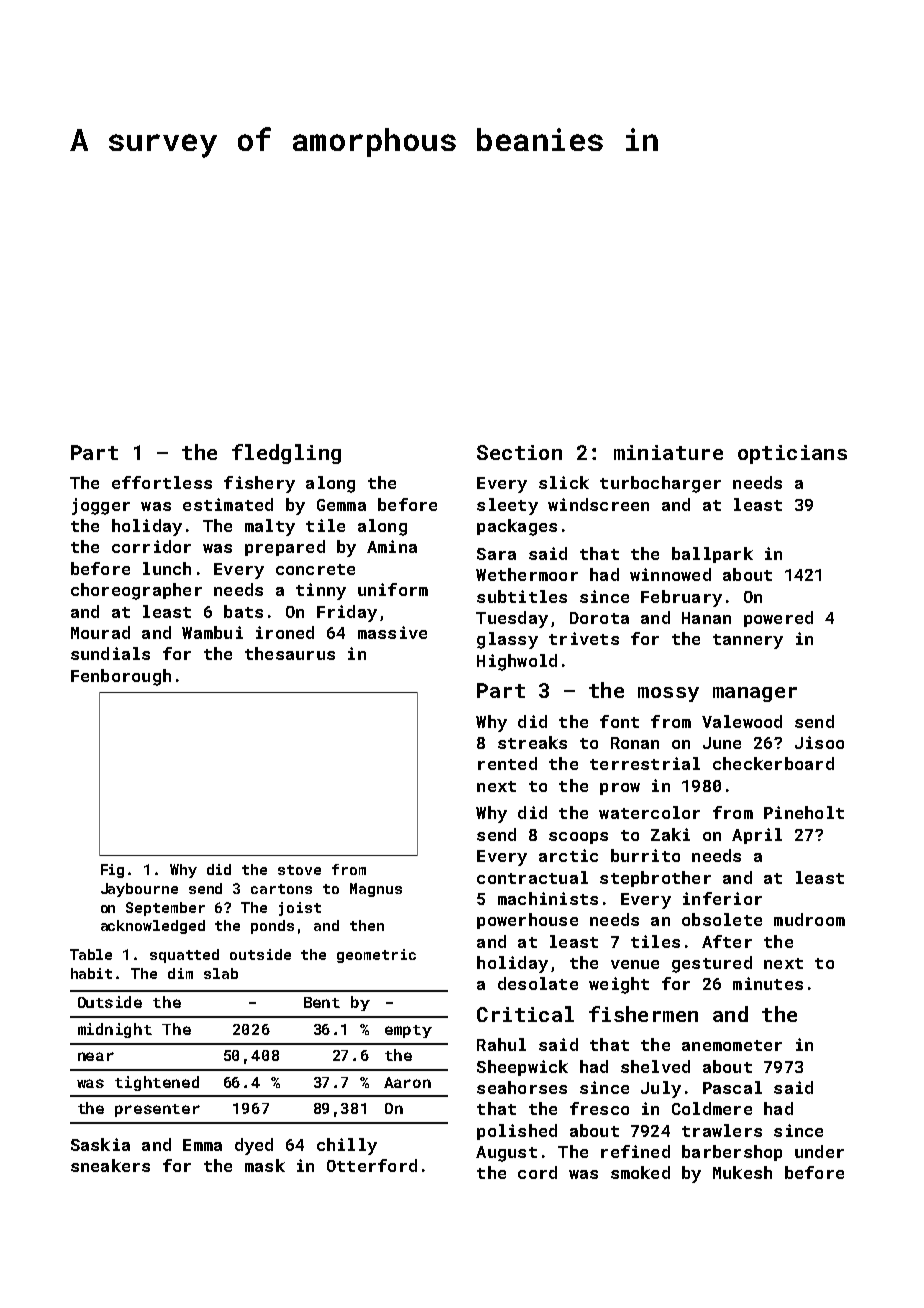 This screenshot has width=924, height=1308. What do you see at coordinates (121, 677) in the screenshot?
I see `Fenborough` at bounding box center [121, 677].
